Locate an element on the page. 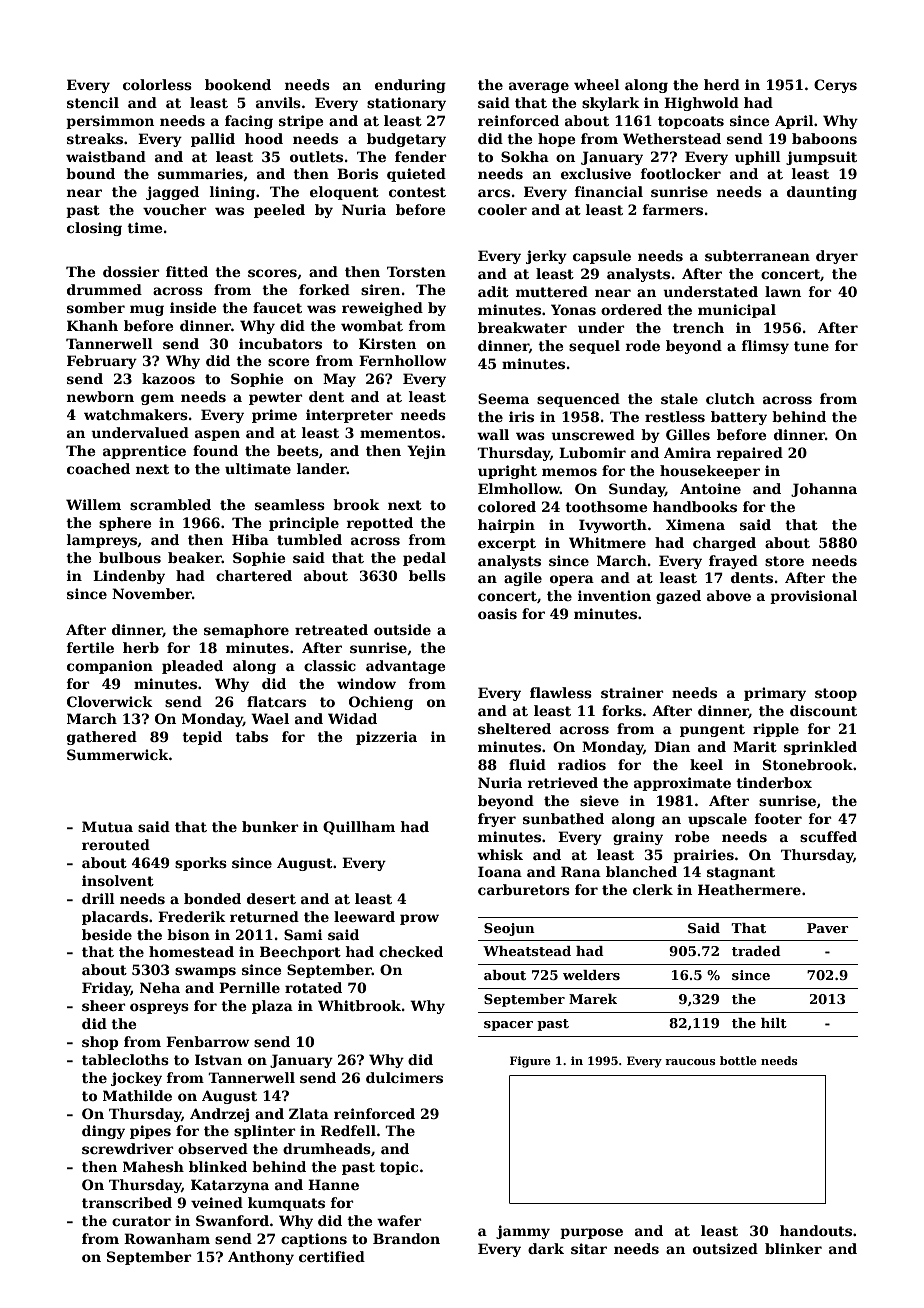 The height and width of the document is (1308, 924). gathered is located at coordinates (102, 738).
